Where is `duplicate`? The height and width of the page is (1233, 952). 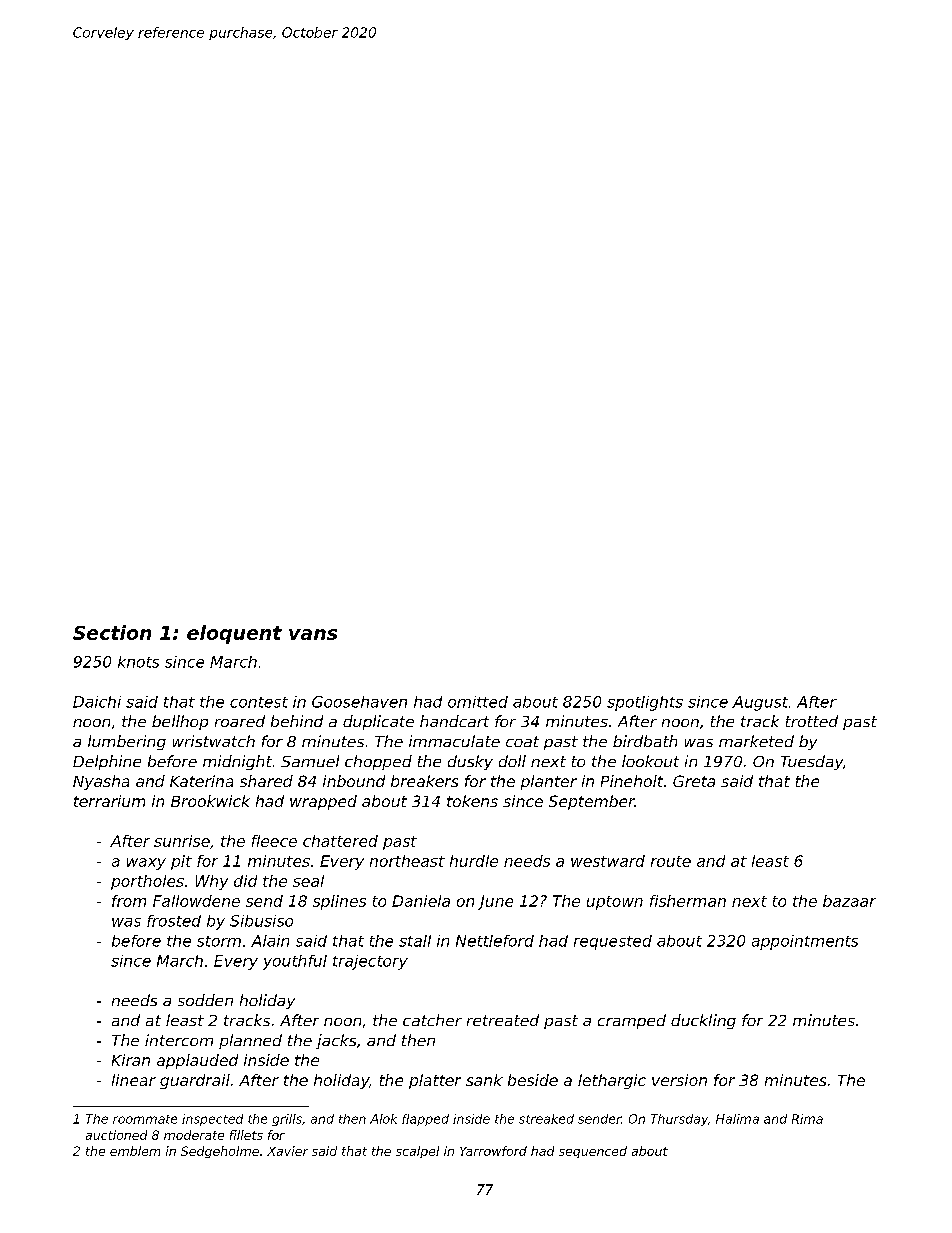 duplicate is located at coordinates (378, 722).
